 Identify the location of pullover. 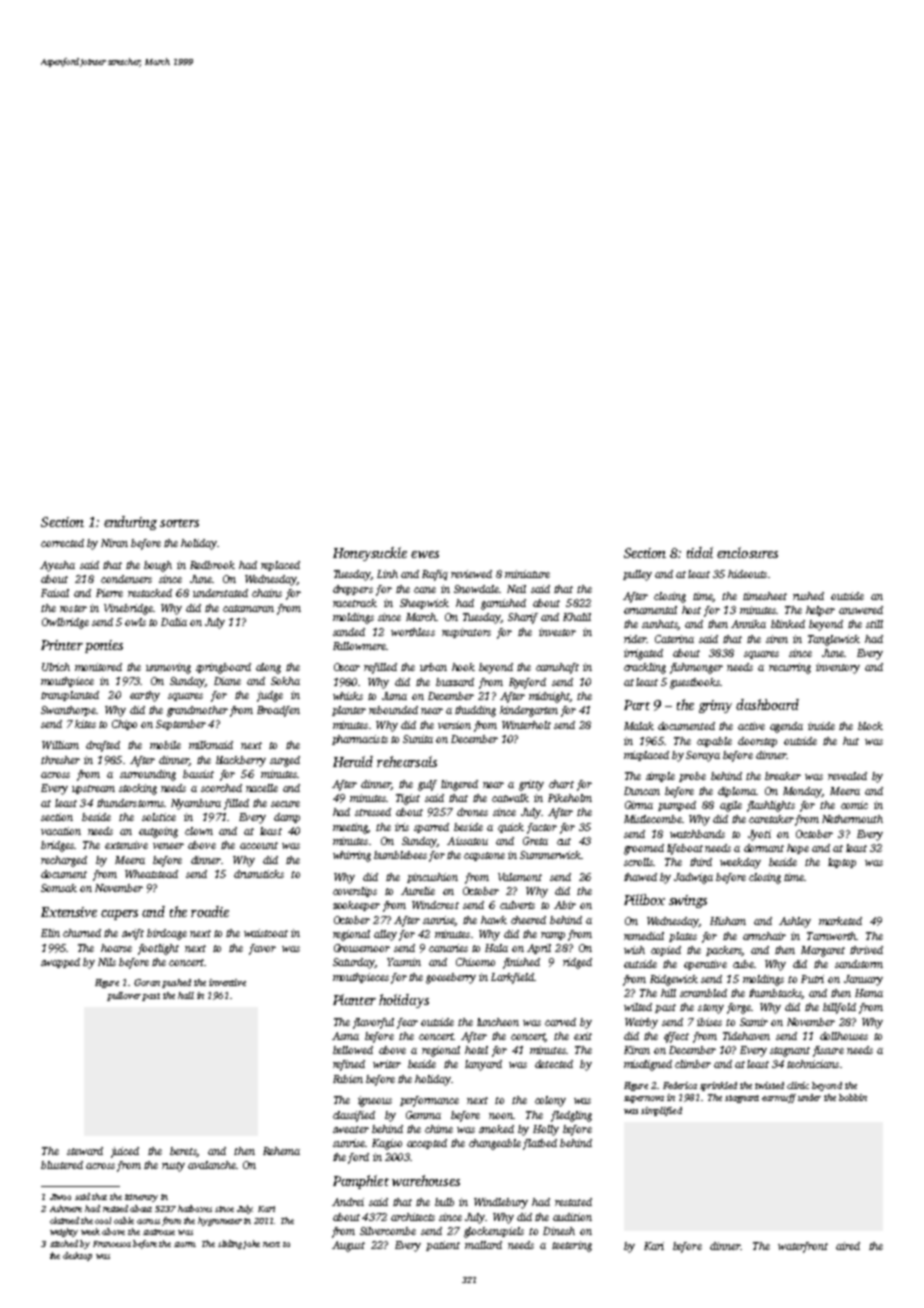
(124, 996).
